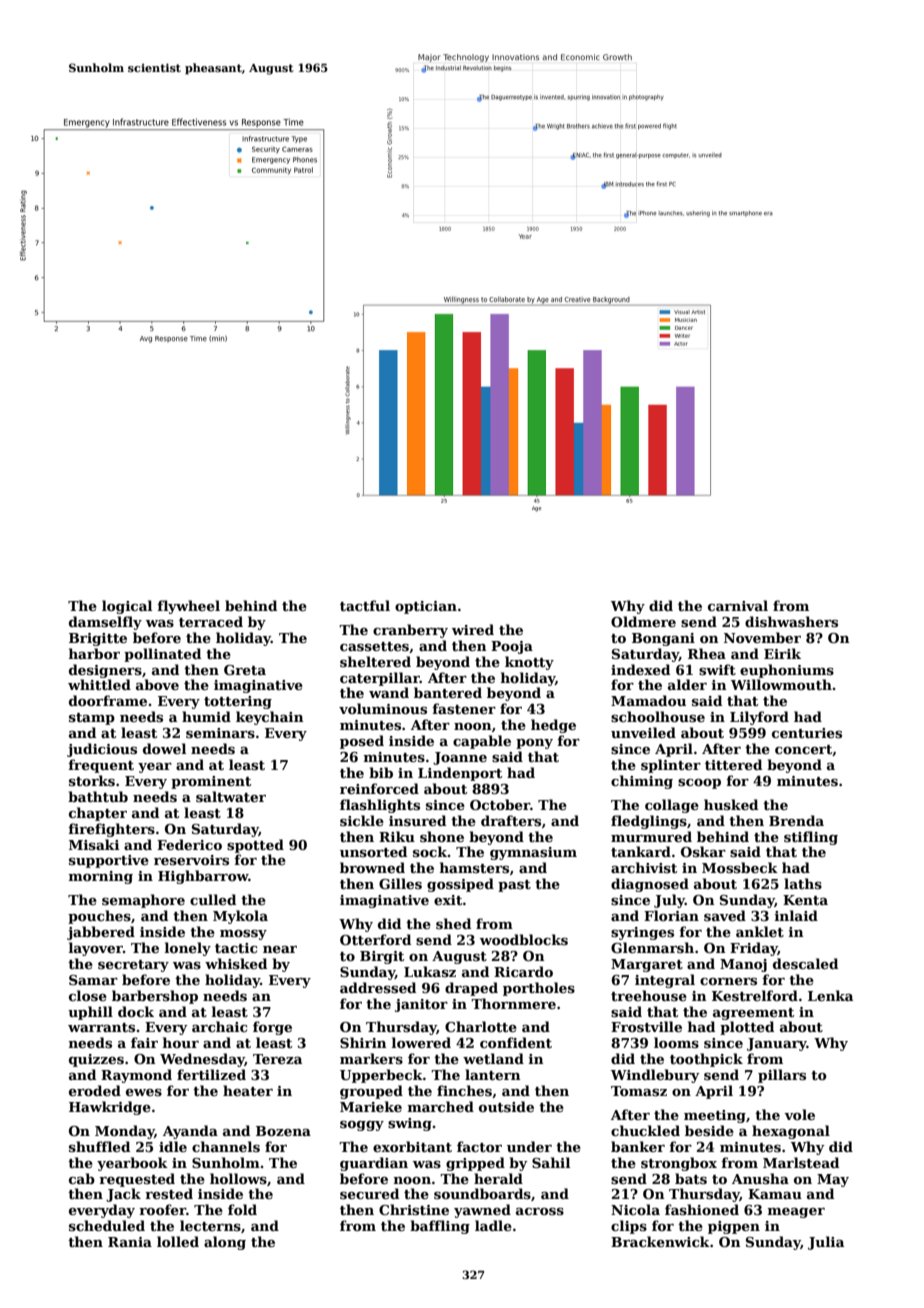 This page has height=1308, width=924. Describe the element at coordinates (830, 995) in the page. I see `Lenka` at that location.
